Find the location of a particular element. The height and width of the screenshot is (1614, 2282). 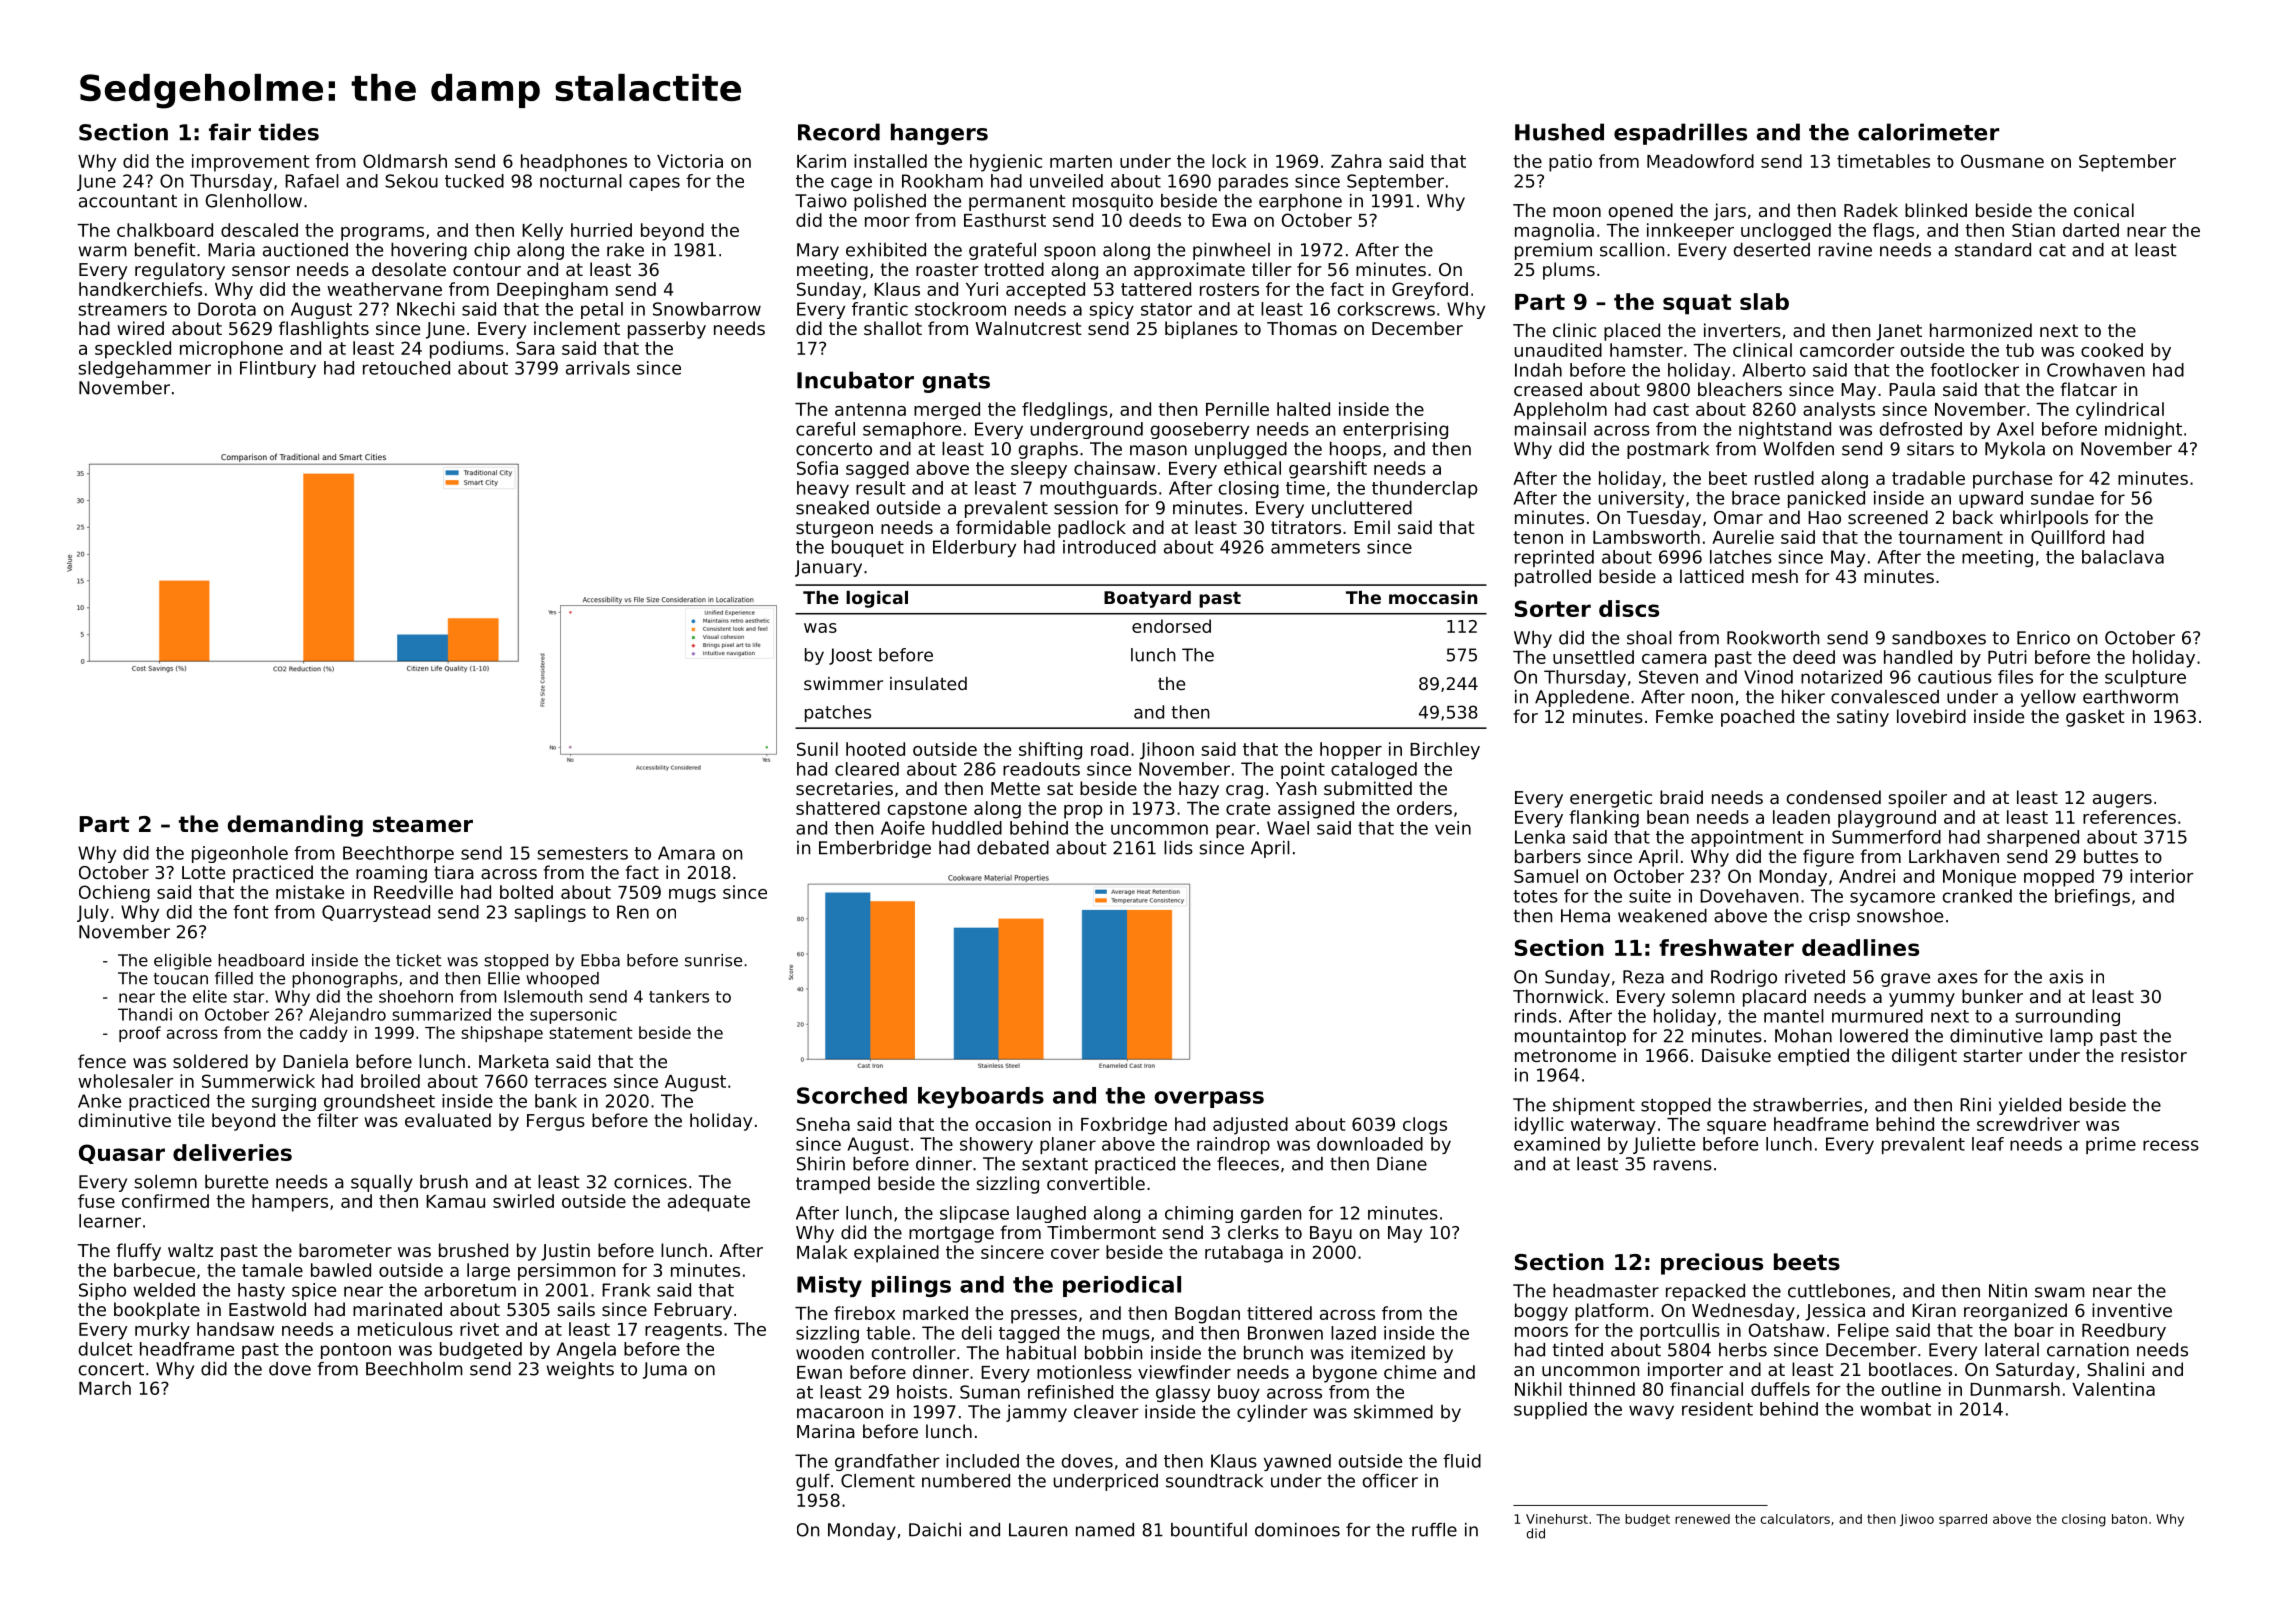

hangers is located at coordinates (939, 134).
